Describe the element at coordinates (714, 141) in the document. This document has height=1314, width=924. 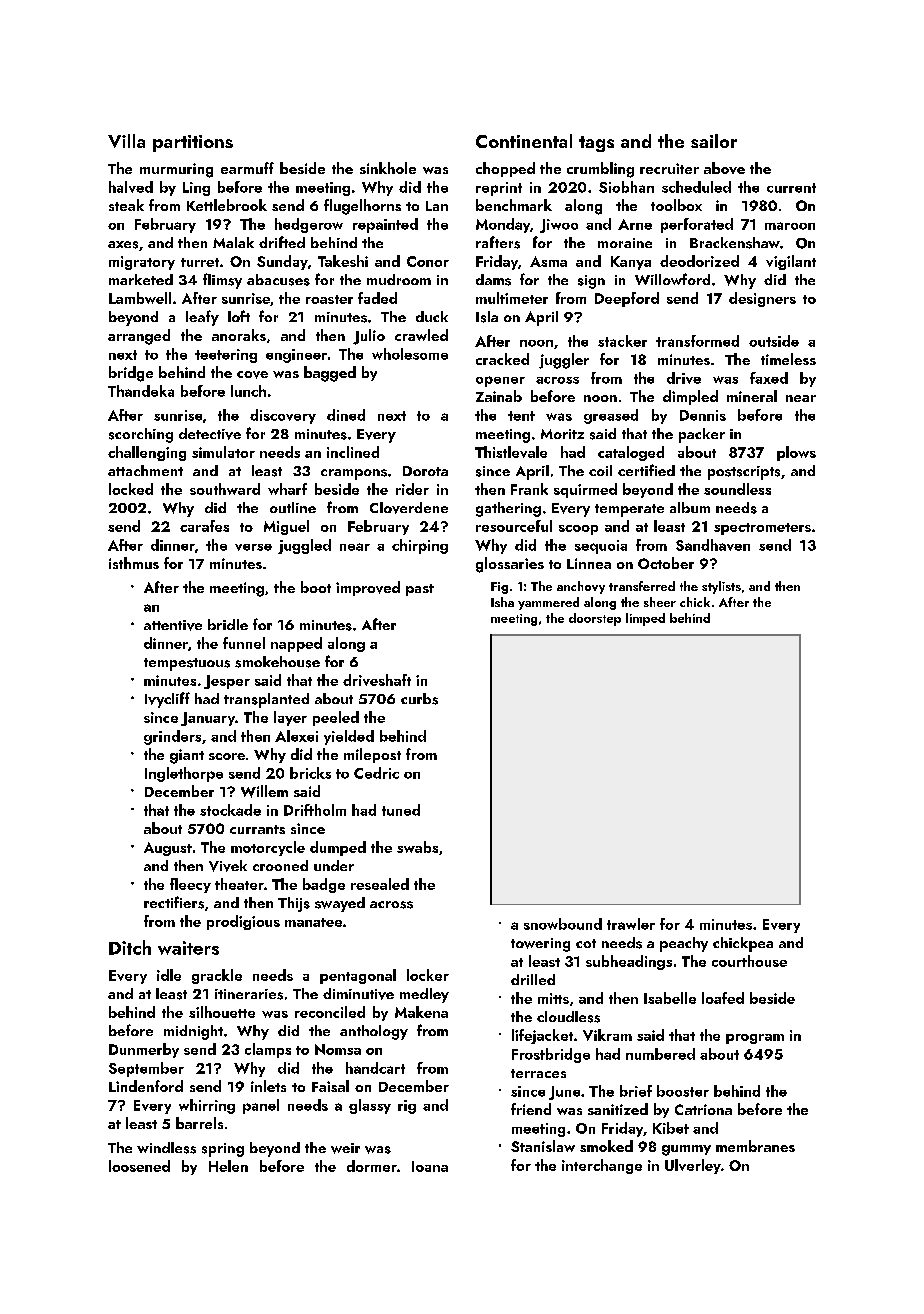
I see `sailor` at that location.
